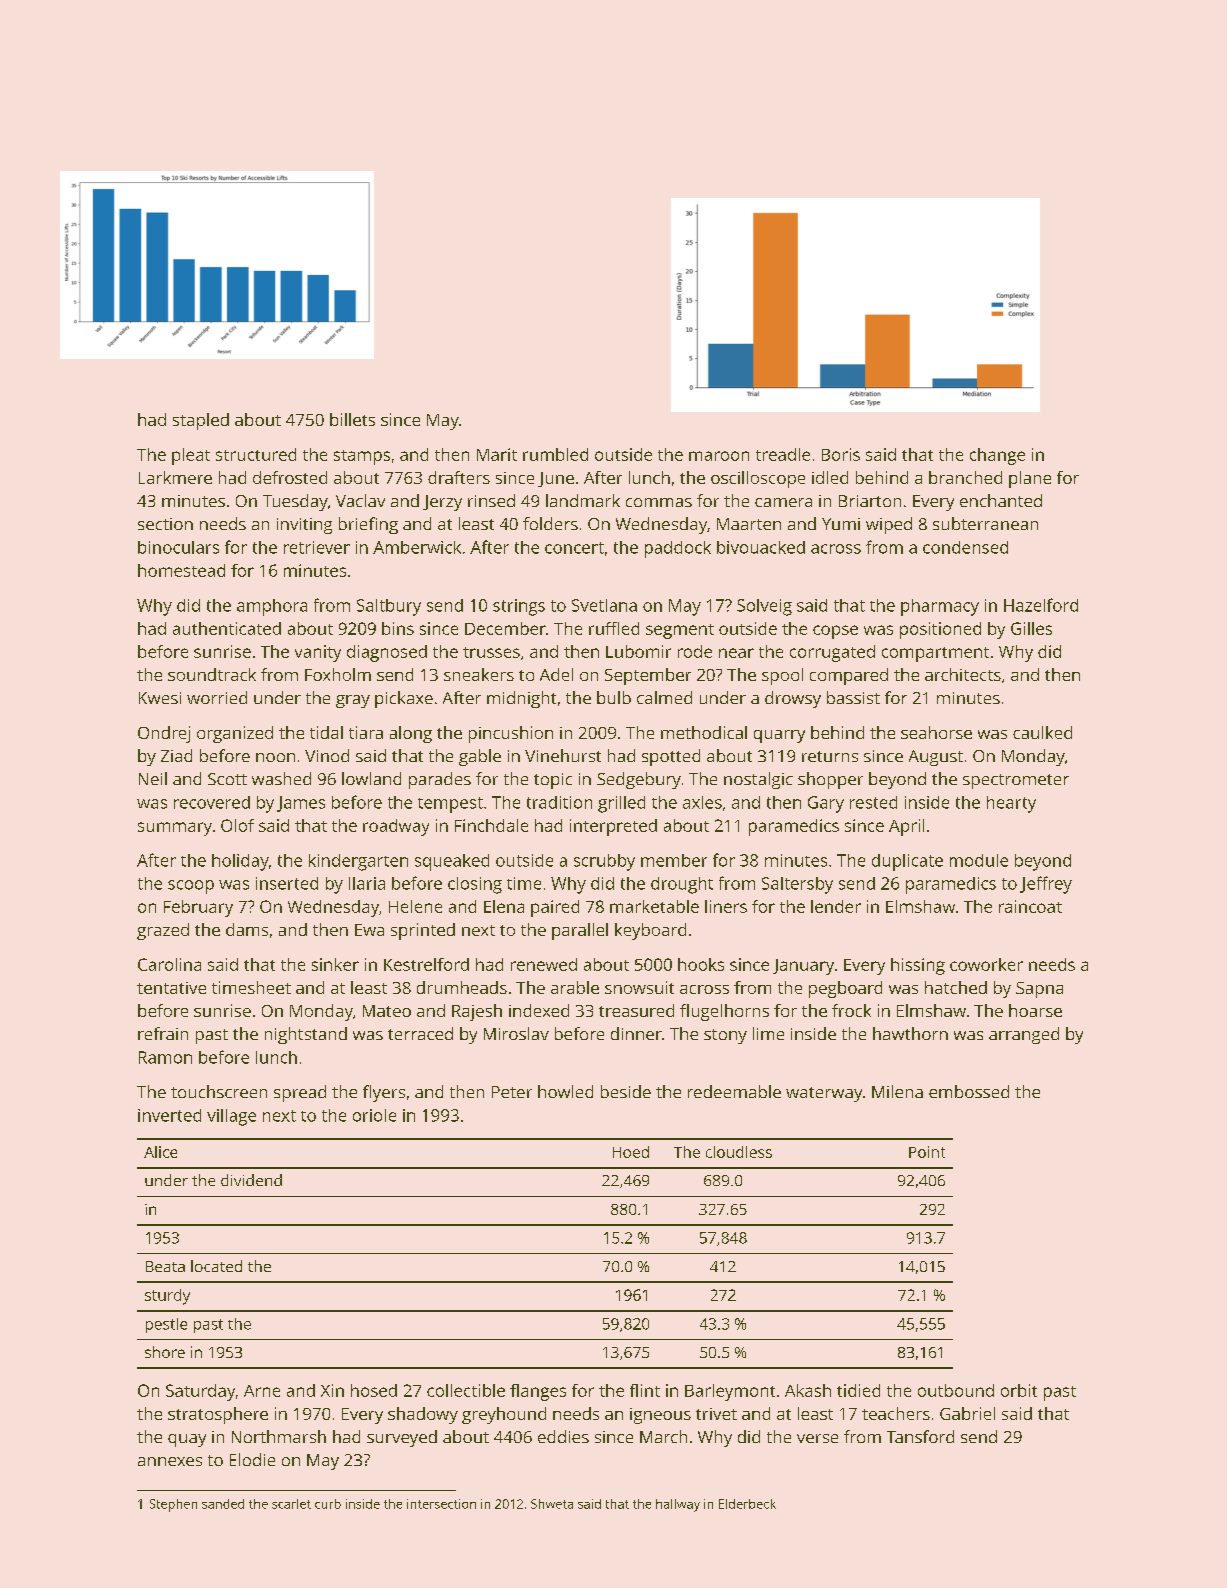  What do you see at coordinates (626, 1091) in the page?
I see `beside` at bounding box center [626, 1091].
